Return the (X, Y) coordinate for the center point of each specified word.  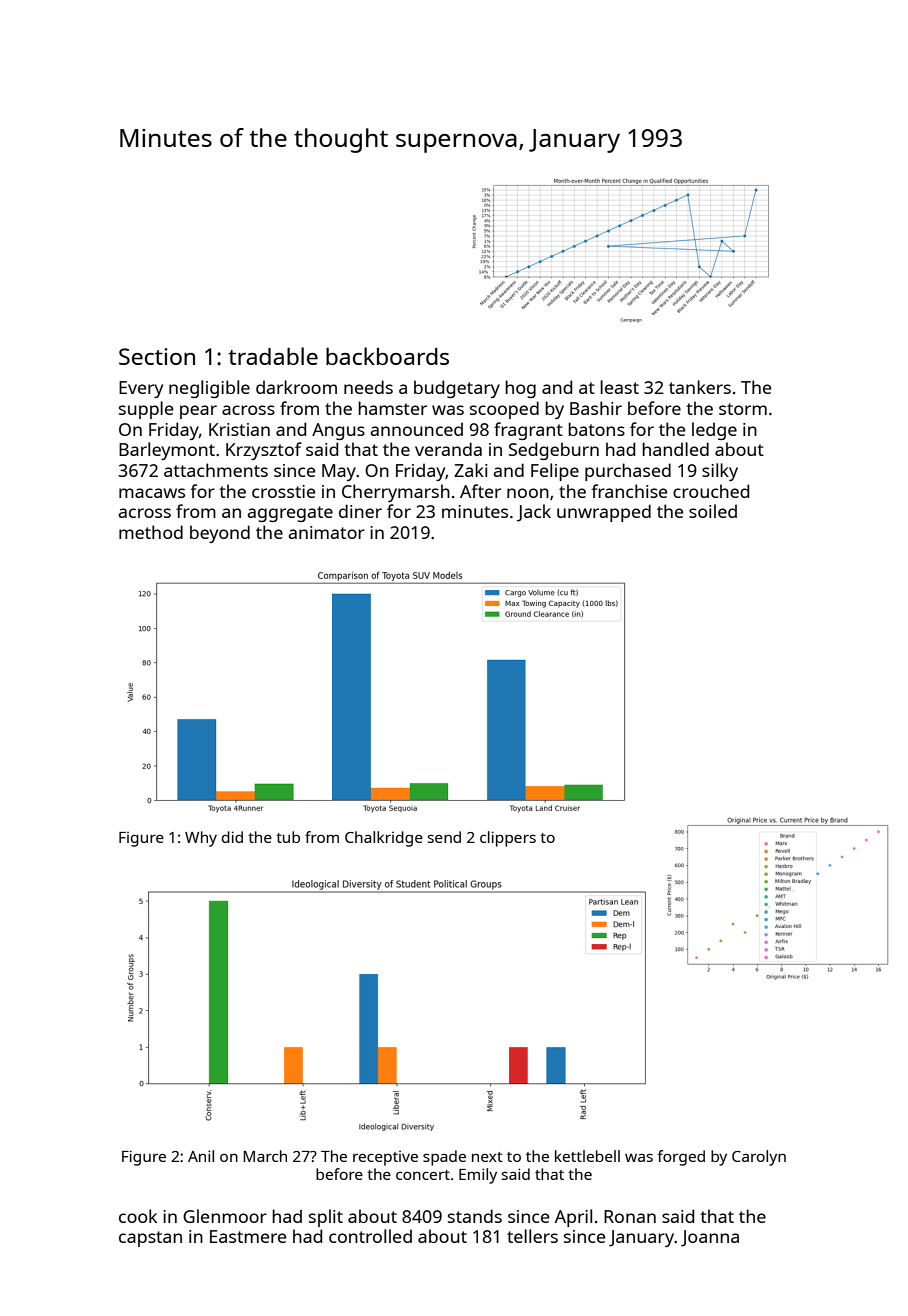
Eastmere (248, 1236)
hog (520, 389)
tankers (700, 387)
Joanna (710, 1238)
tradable (273, 356)
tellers (532, 1236)
